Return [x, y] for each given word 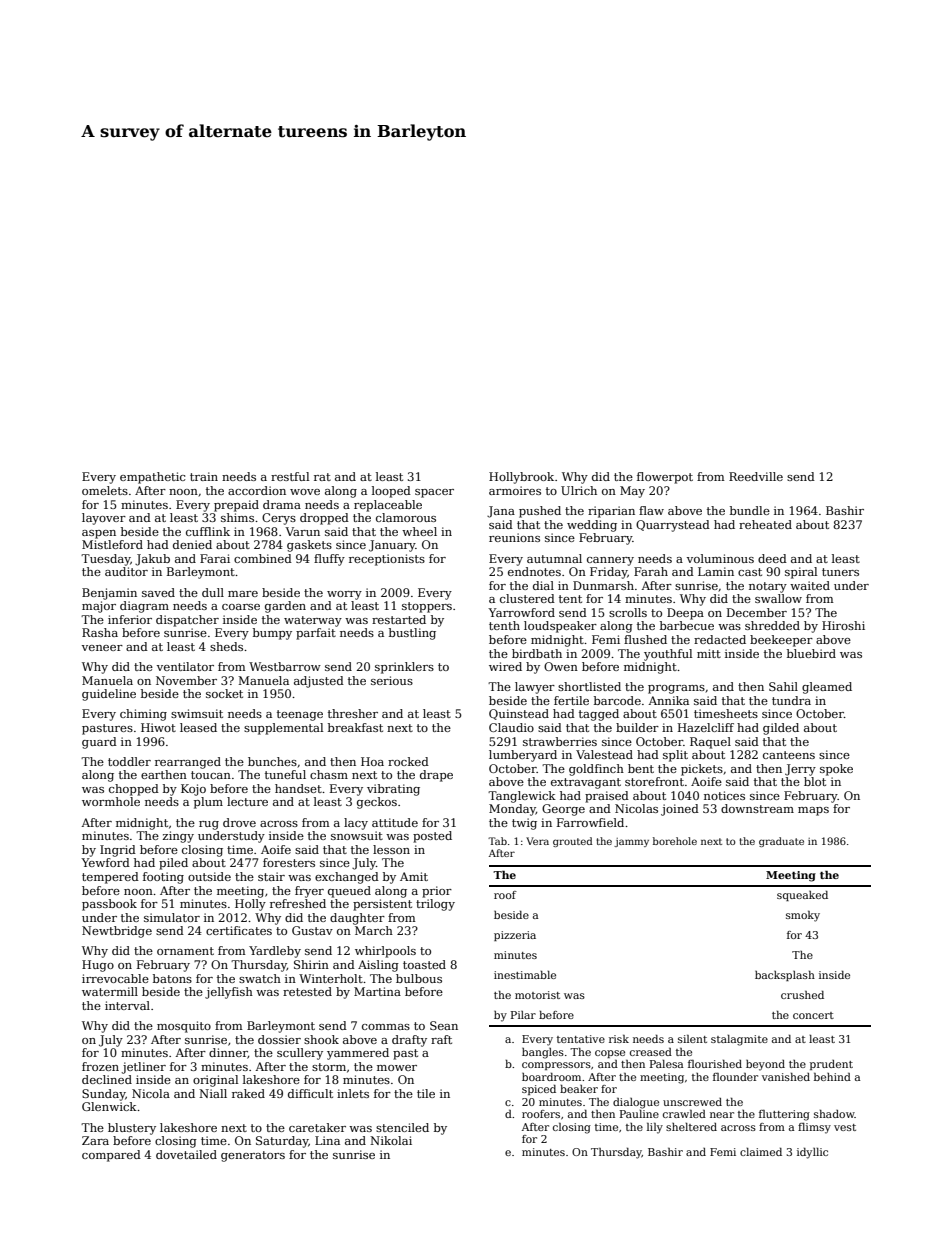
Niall [213, 1093]
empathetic [152, 478]
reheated [765, 524]
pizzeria [515, 936]
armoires [515, 490]
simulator [172, 917]
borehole [675, 841]
